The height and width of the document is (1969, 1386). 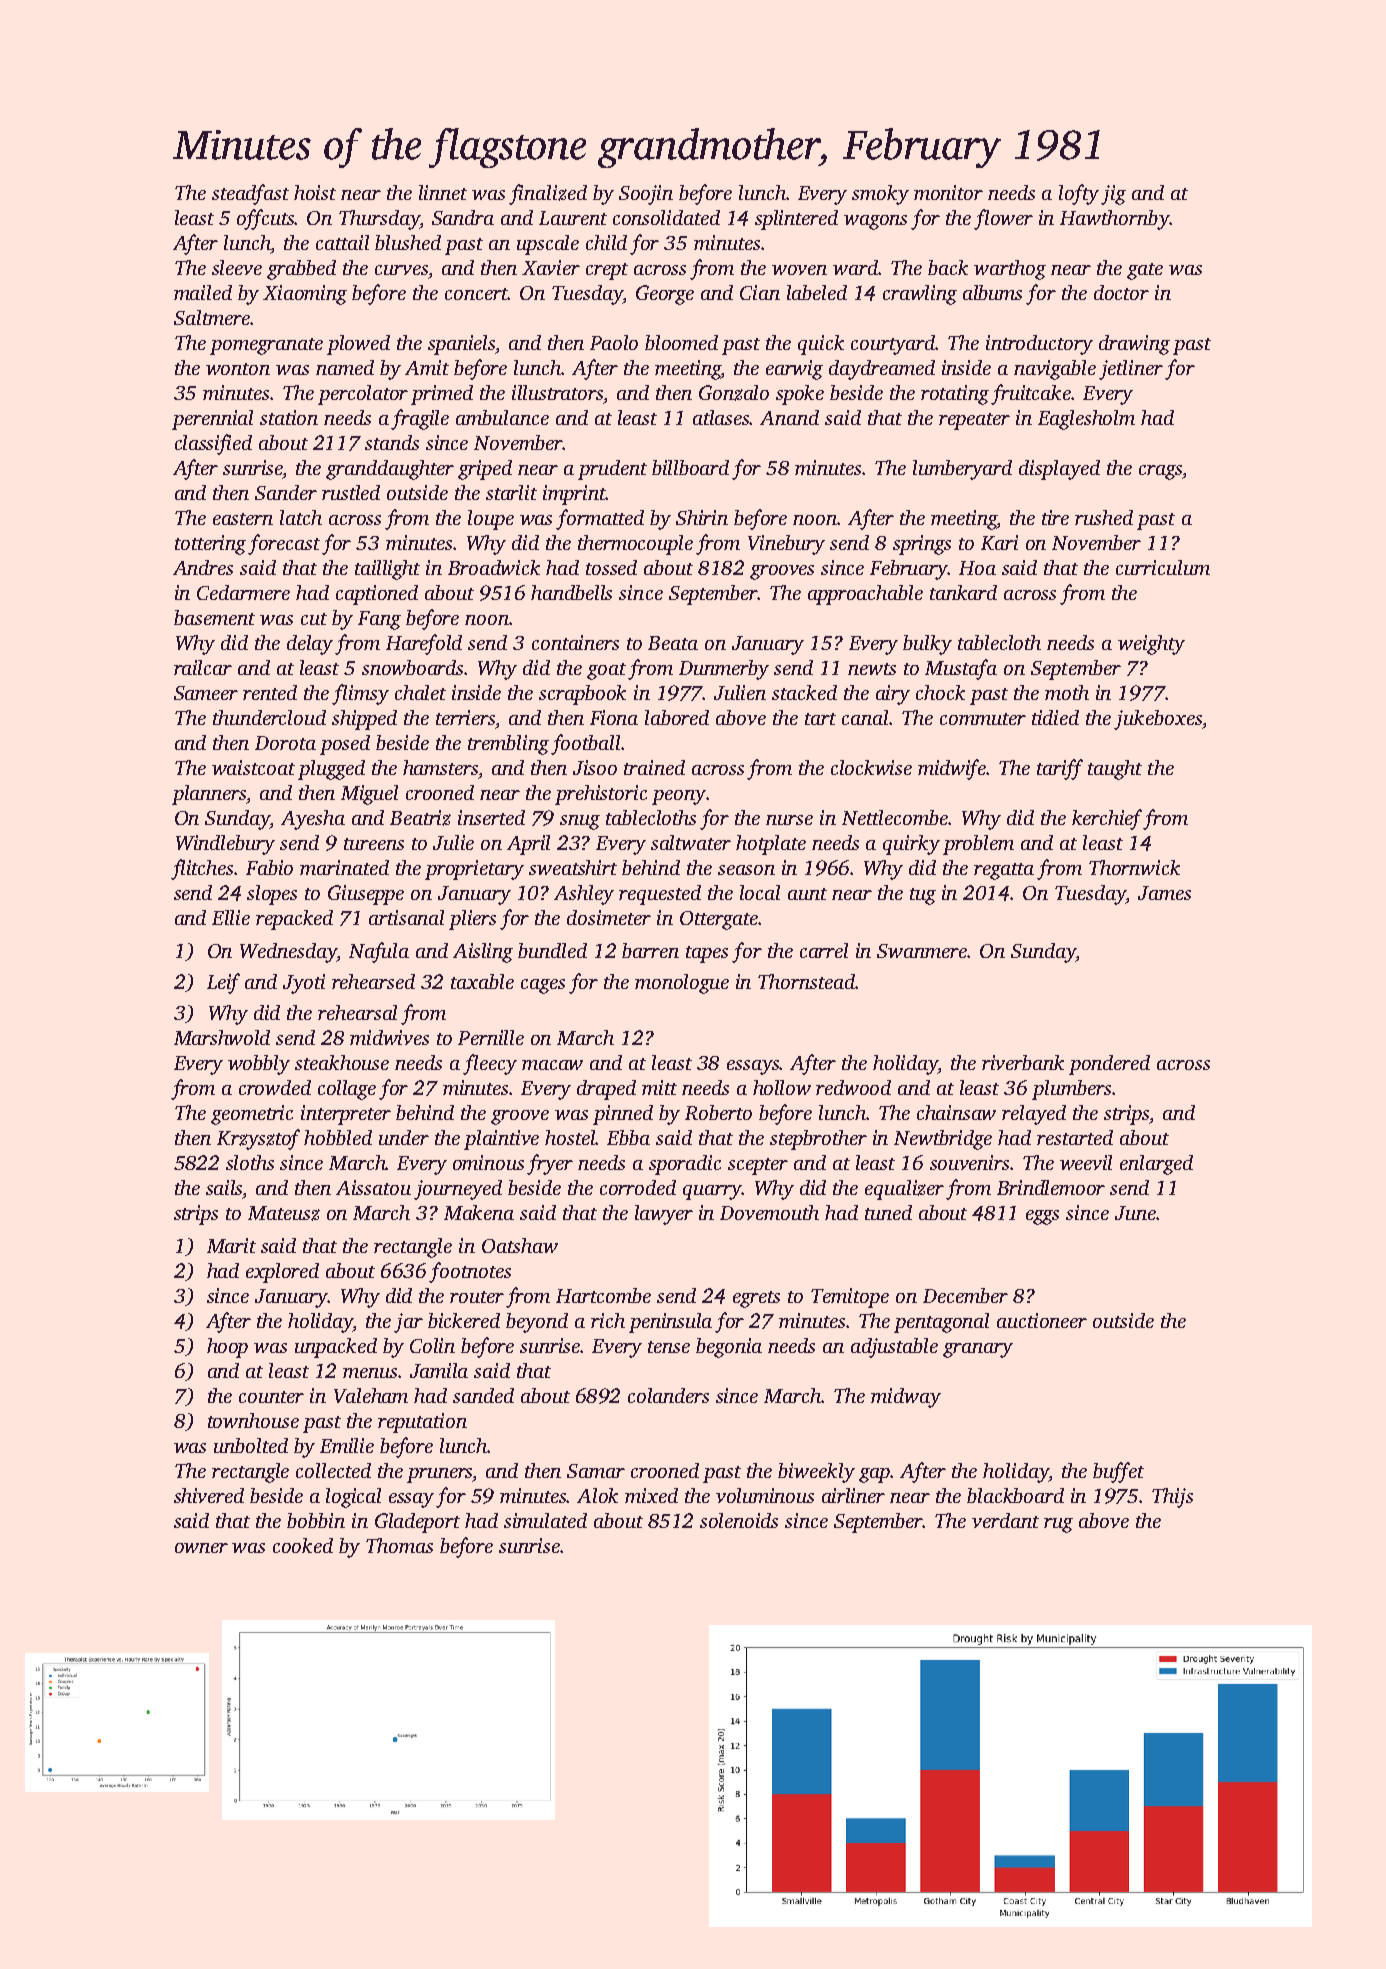 I want to click on Soojin, so click(x=646, y=195).
